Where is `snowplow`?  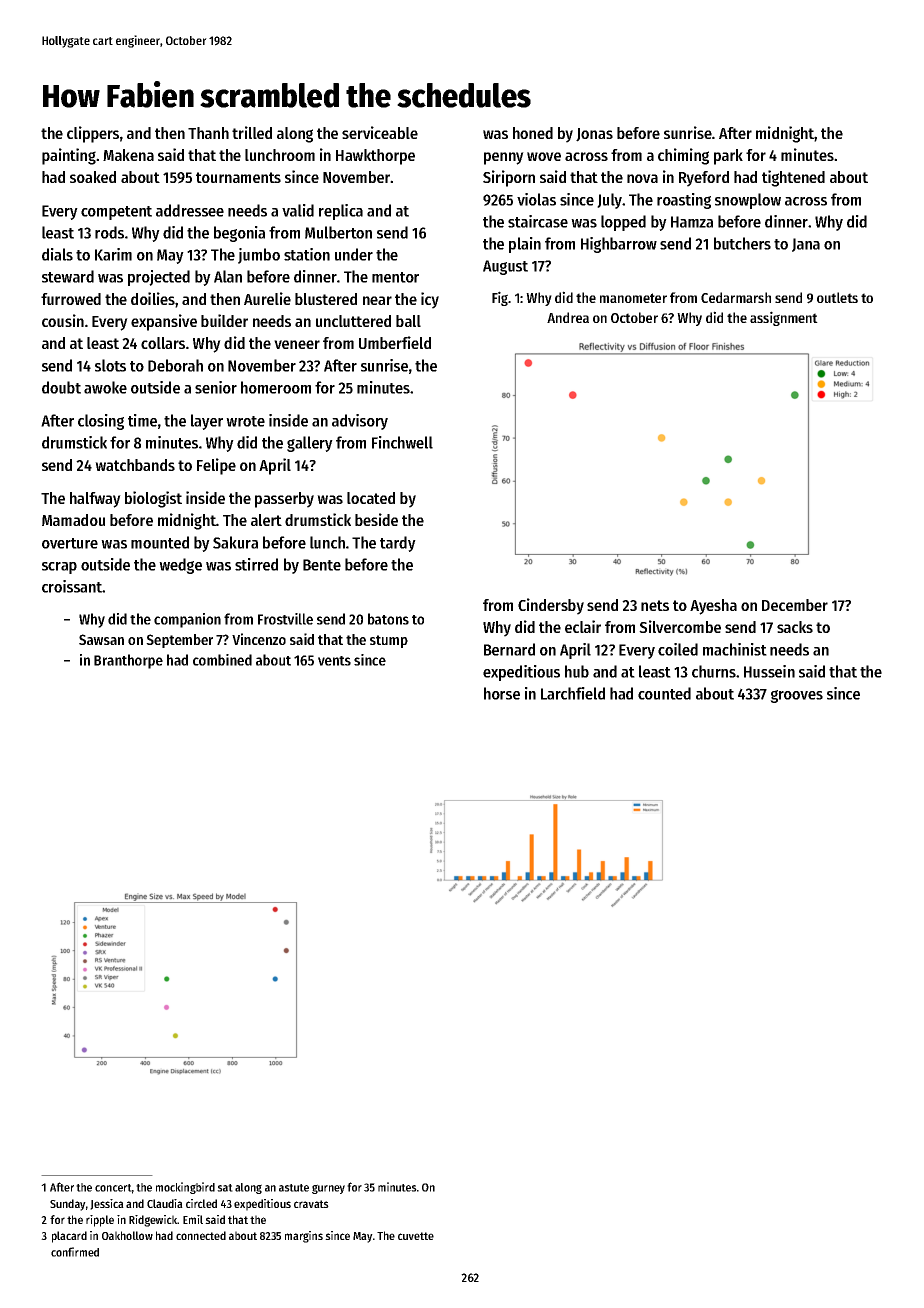 snowplow is located at coordinates (748, 201).
